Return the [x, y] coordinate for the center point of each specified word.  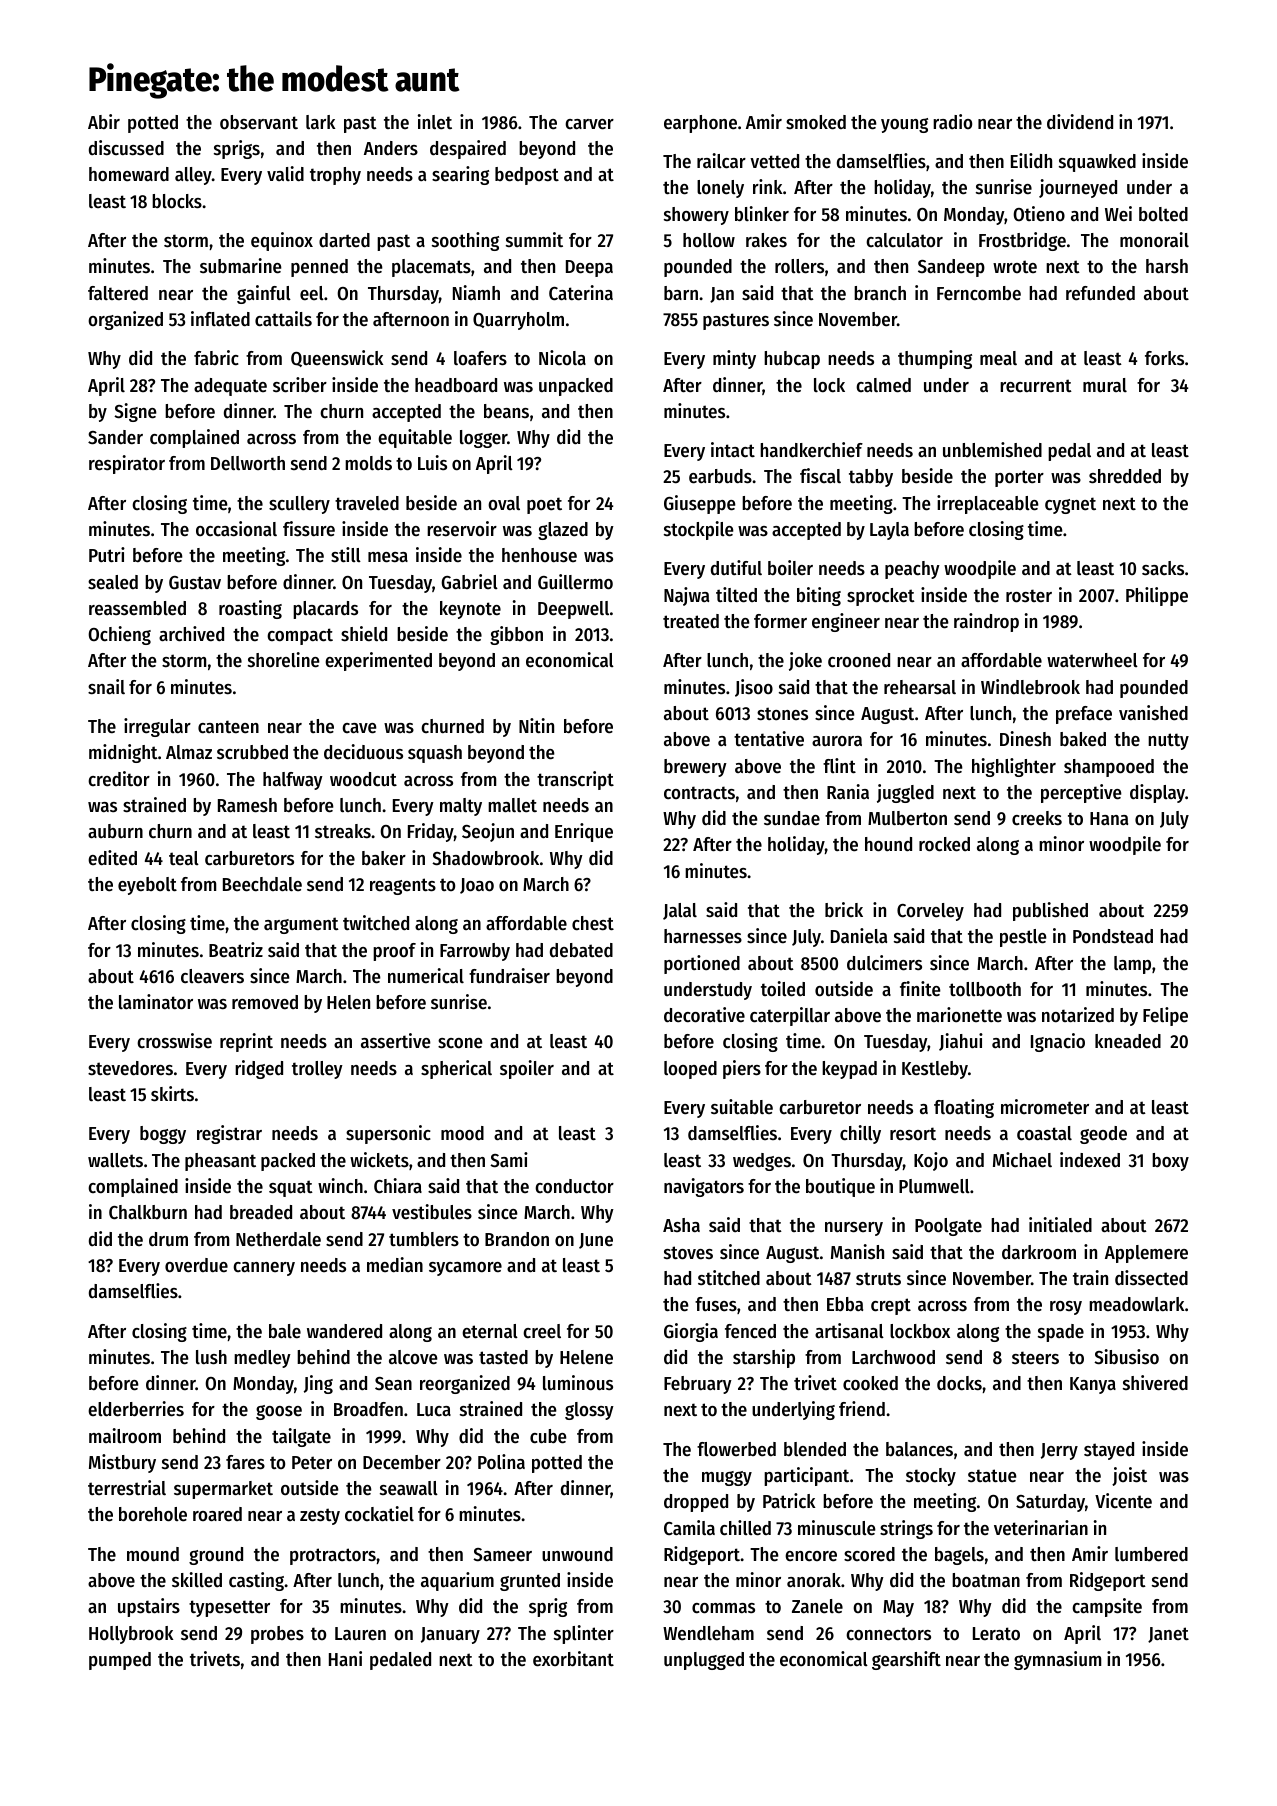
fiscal [820, 476]
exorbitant [573, 1659]
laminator [156, 1002]
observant [259, 122]
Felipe [1165, 1016]
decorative [704, 1015]
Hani [345, 1658]
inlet [435, 122]
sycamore [465, 1269]
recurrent [1036, 386]
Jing [318, 1384]
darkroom [1039, 1252]
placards [325, 610]
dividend [1080, 122]
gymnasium [1057, 1660]
